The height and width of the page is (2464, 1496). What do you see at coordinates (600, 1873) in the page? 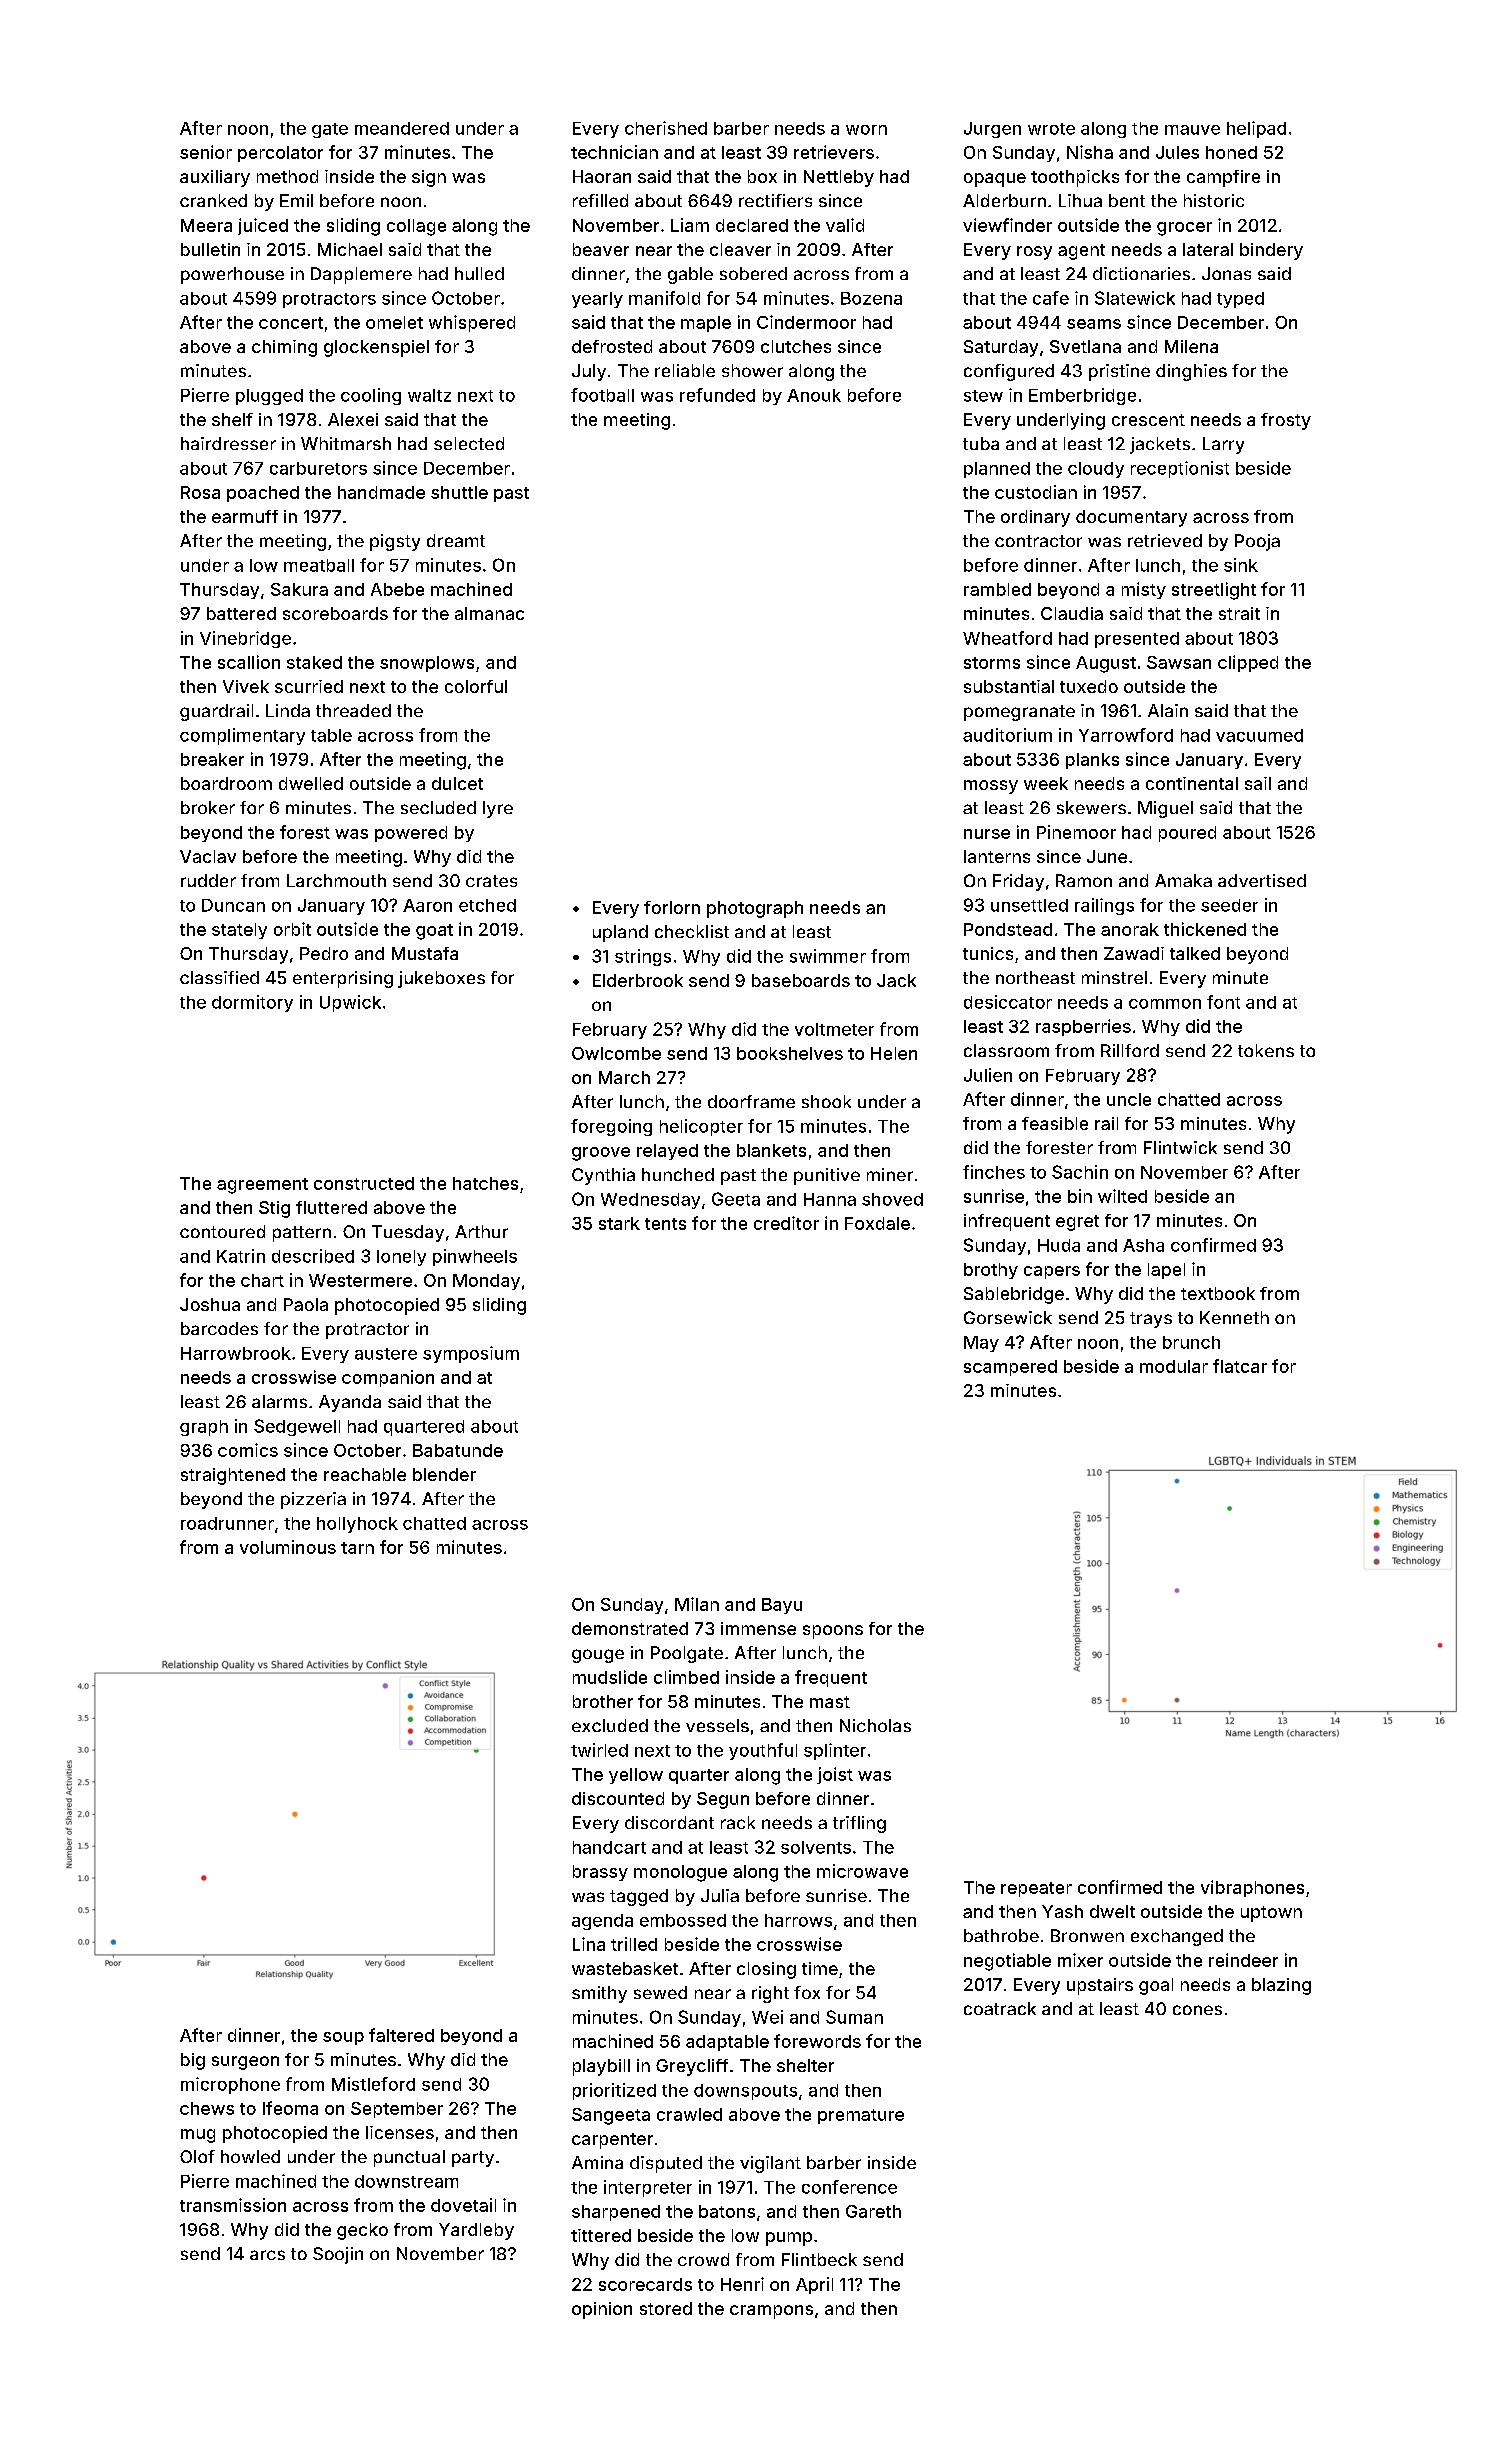
I see `brassy` at bounding box center [600, 1873].
